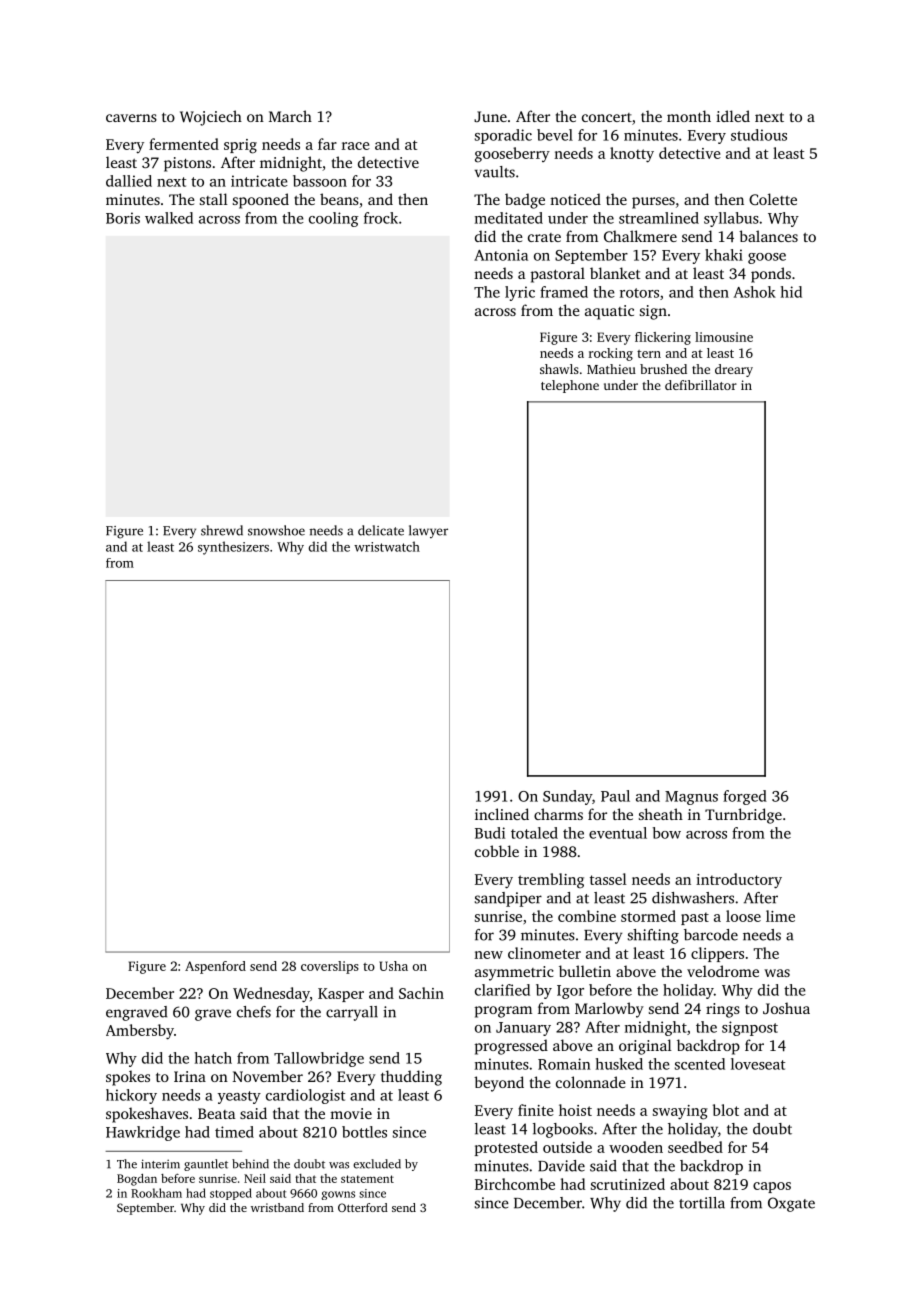 The height and width of the screenshot is (1308, 924). Describe the element at coordinates (701, 385) in the screenshot. I see `defibrillator` at that location.
